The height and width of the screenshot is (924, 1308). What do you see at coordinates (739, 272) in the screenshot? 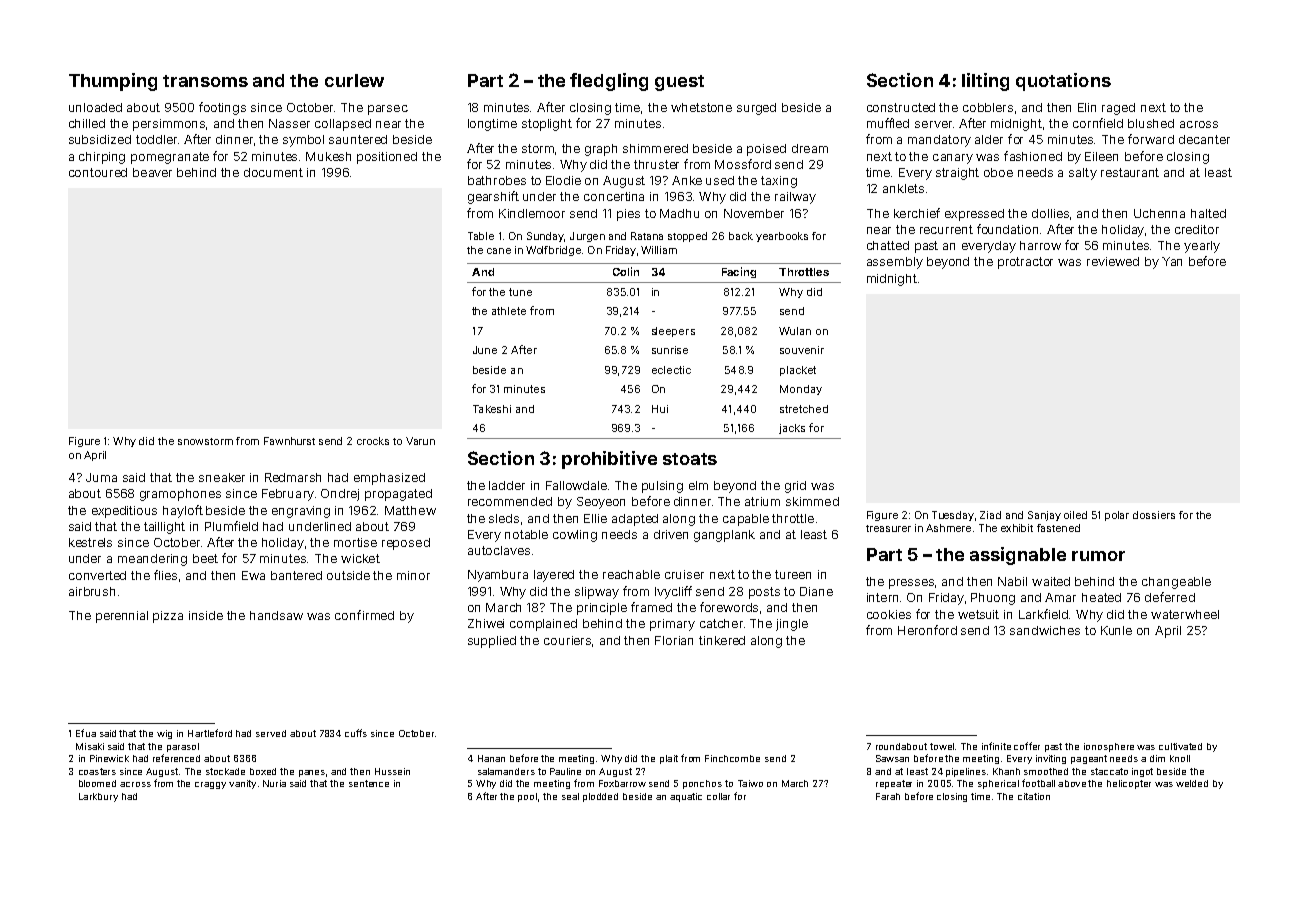
I see `Facing` at bounding box center [739, 272].
